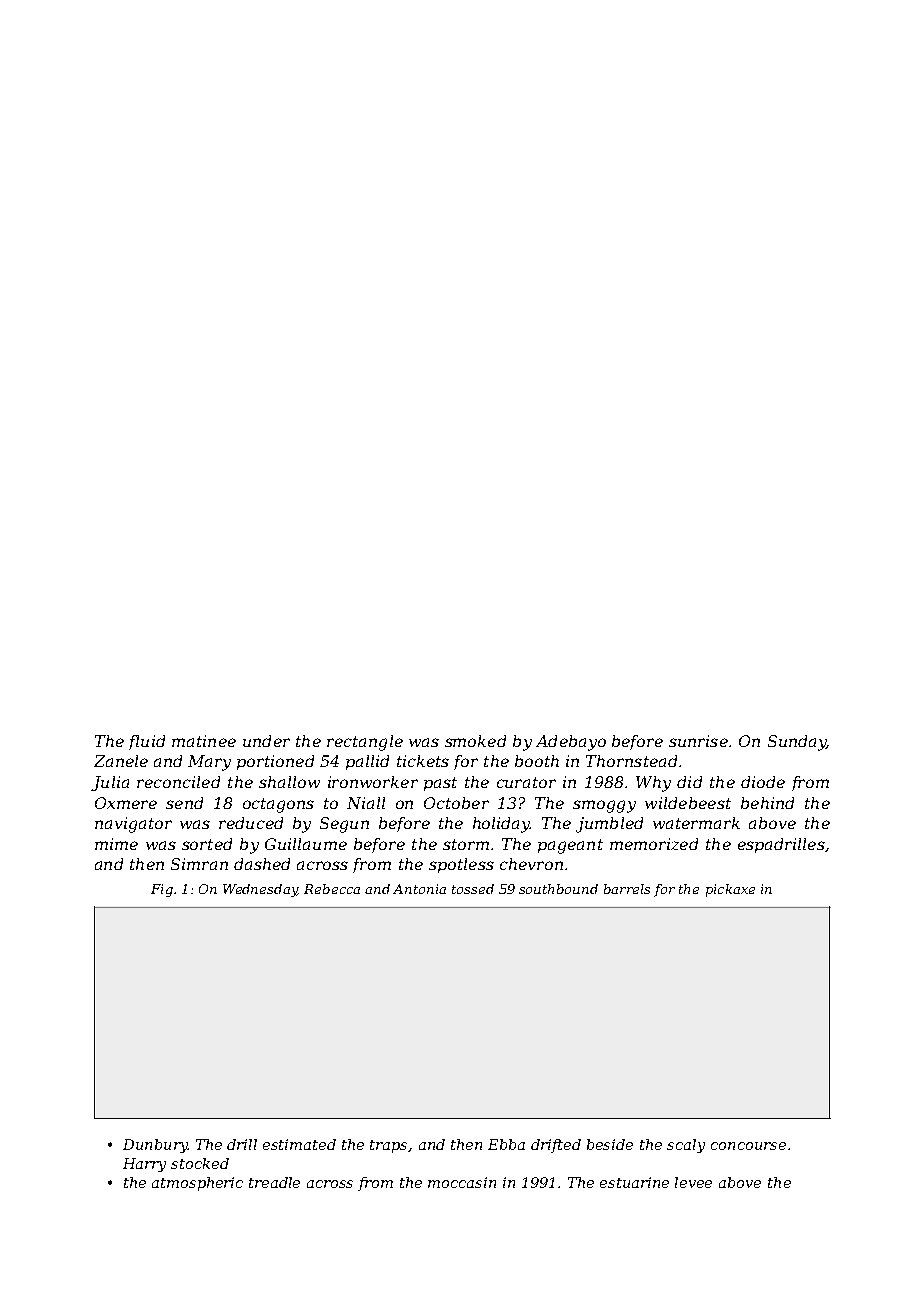 The image size is (924, 1311). Describe the element at coordinates (730, 890) in the screenshot. I see `pickaxe` at that location.
